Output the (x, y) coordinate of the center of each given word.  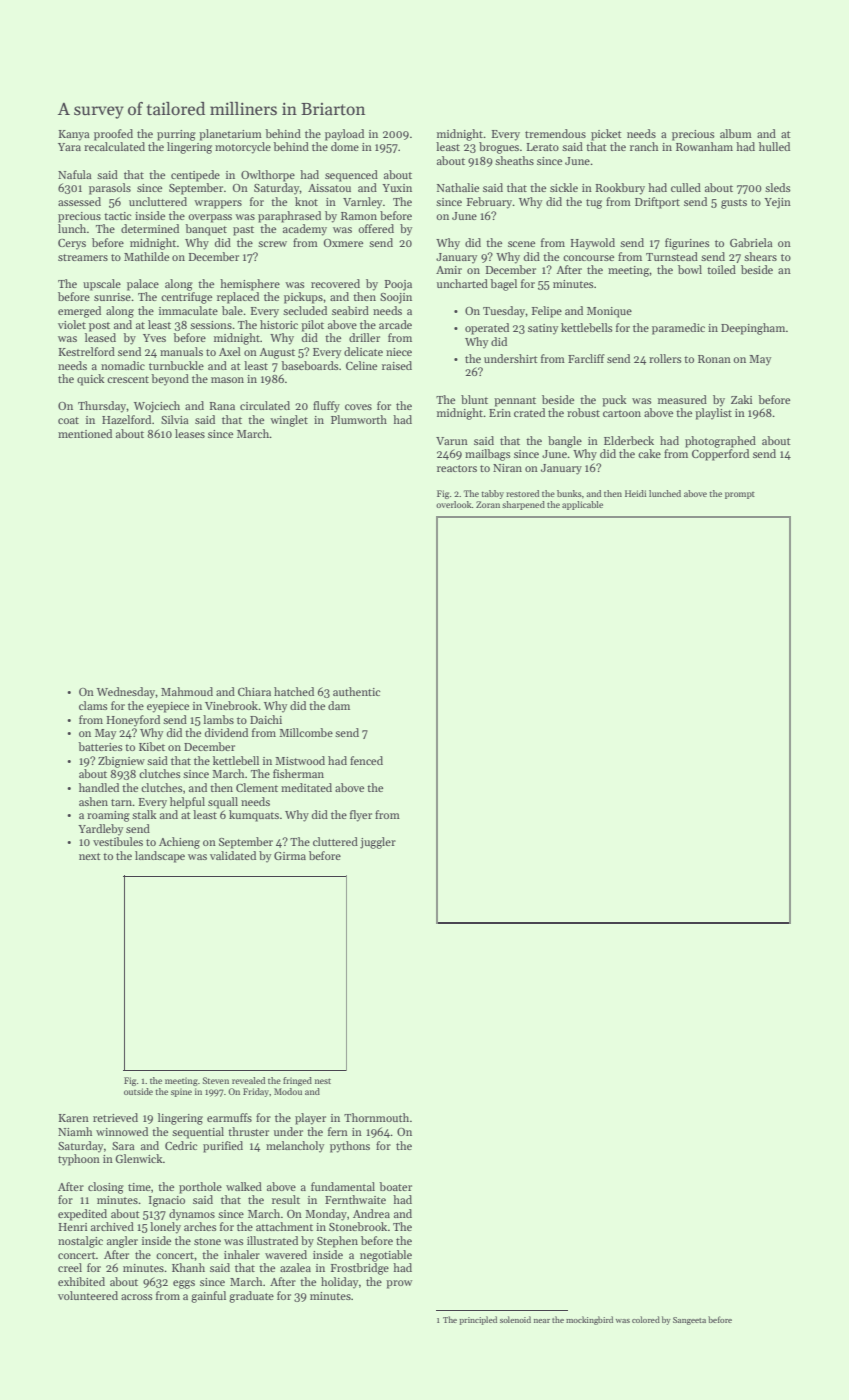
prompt (740, 495)
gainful (208, 1297)
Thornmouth (376, 1117)
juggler (378, 843)
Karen (73, 1118)
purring (176, 135)
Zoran (488, 504)
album (736, 133)
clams (93, 705)
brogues (499, 148)
